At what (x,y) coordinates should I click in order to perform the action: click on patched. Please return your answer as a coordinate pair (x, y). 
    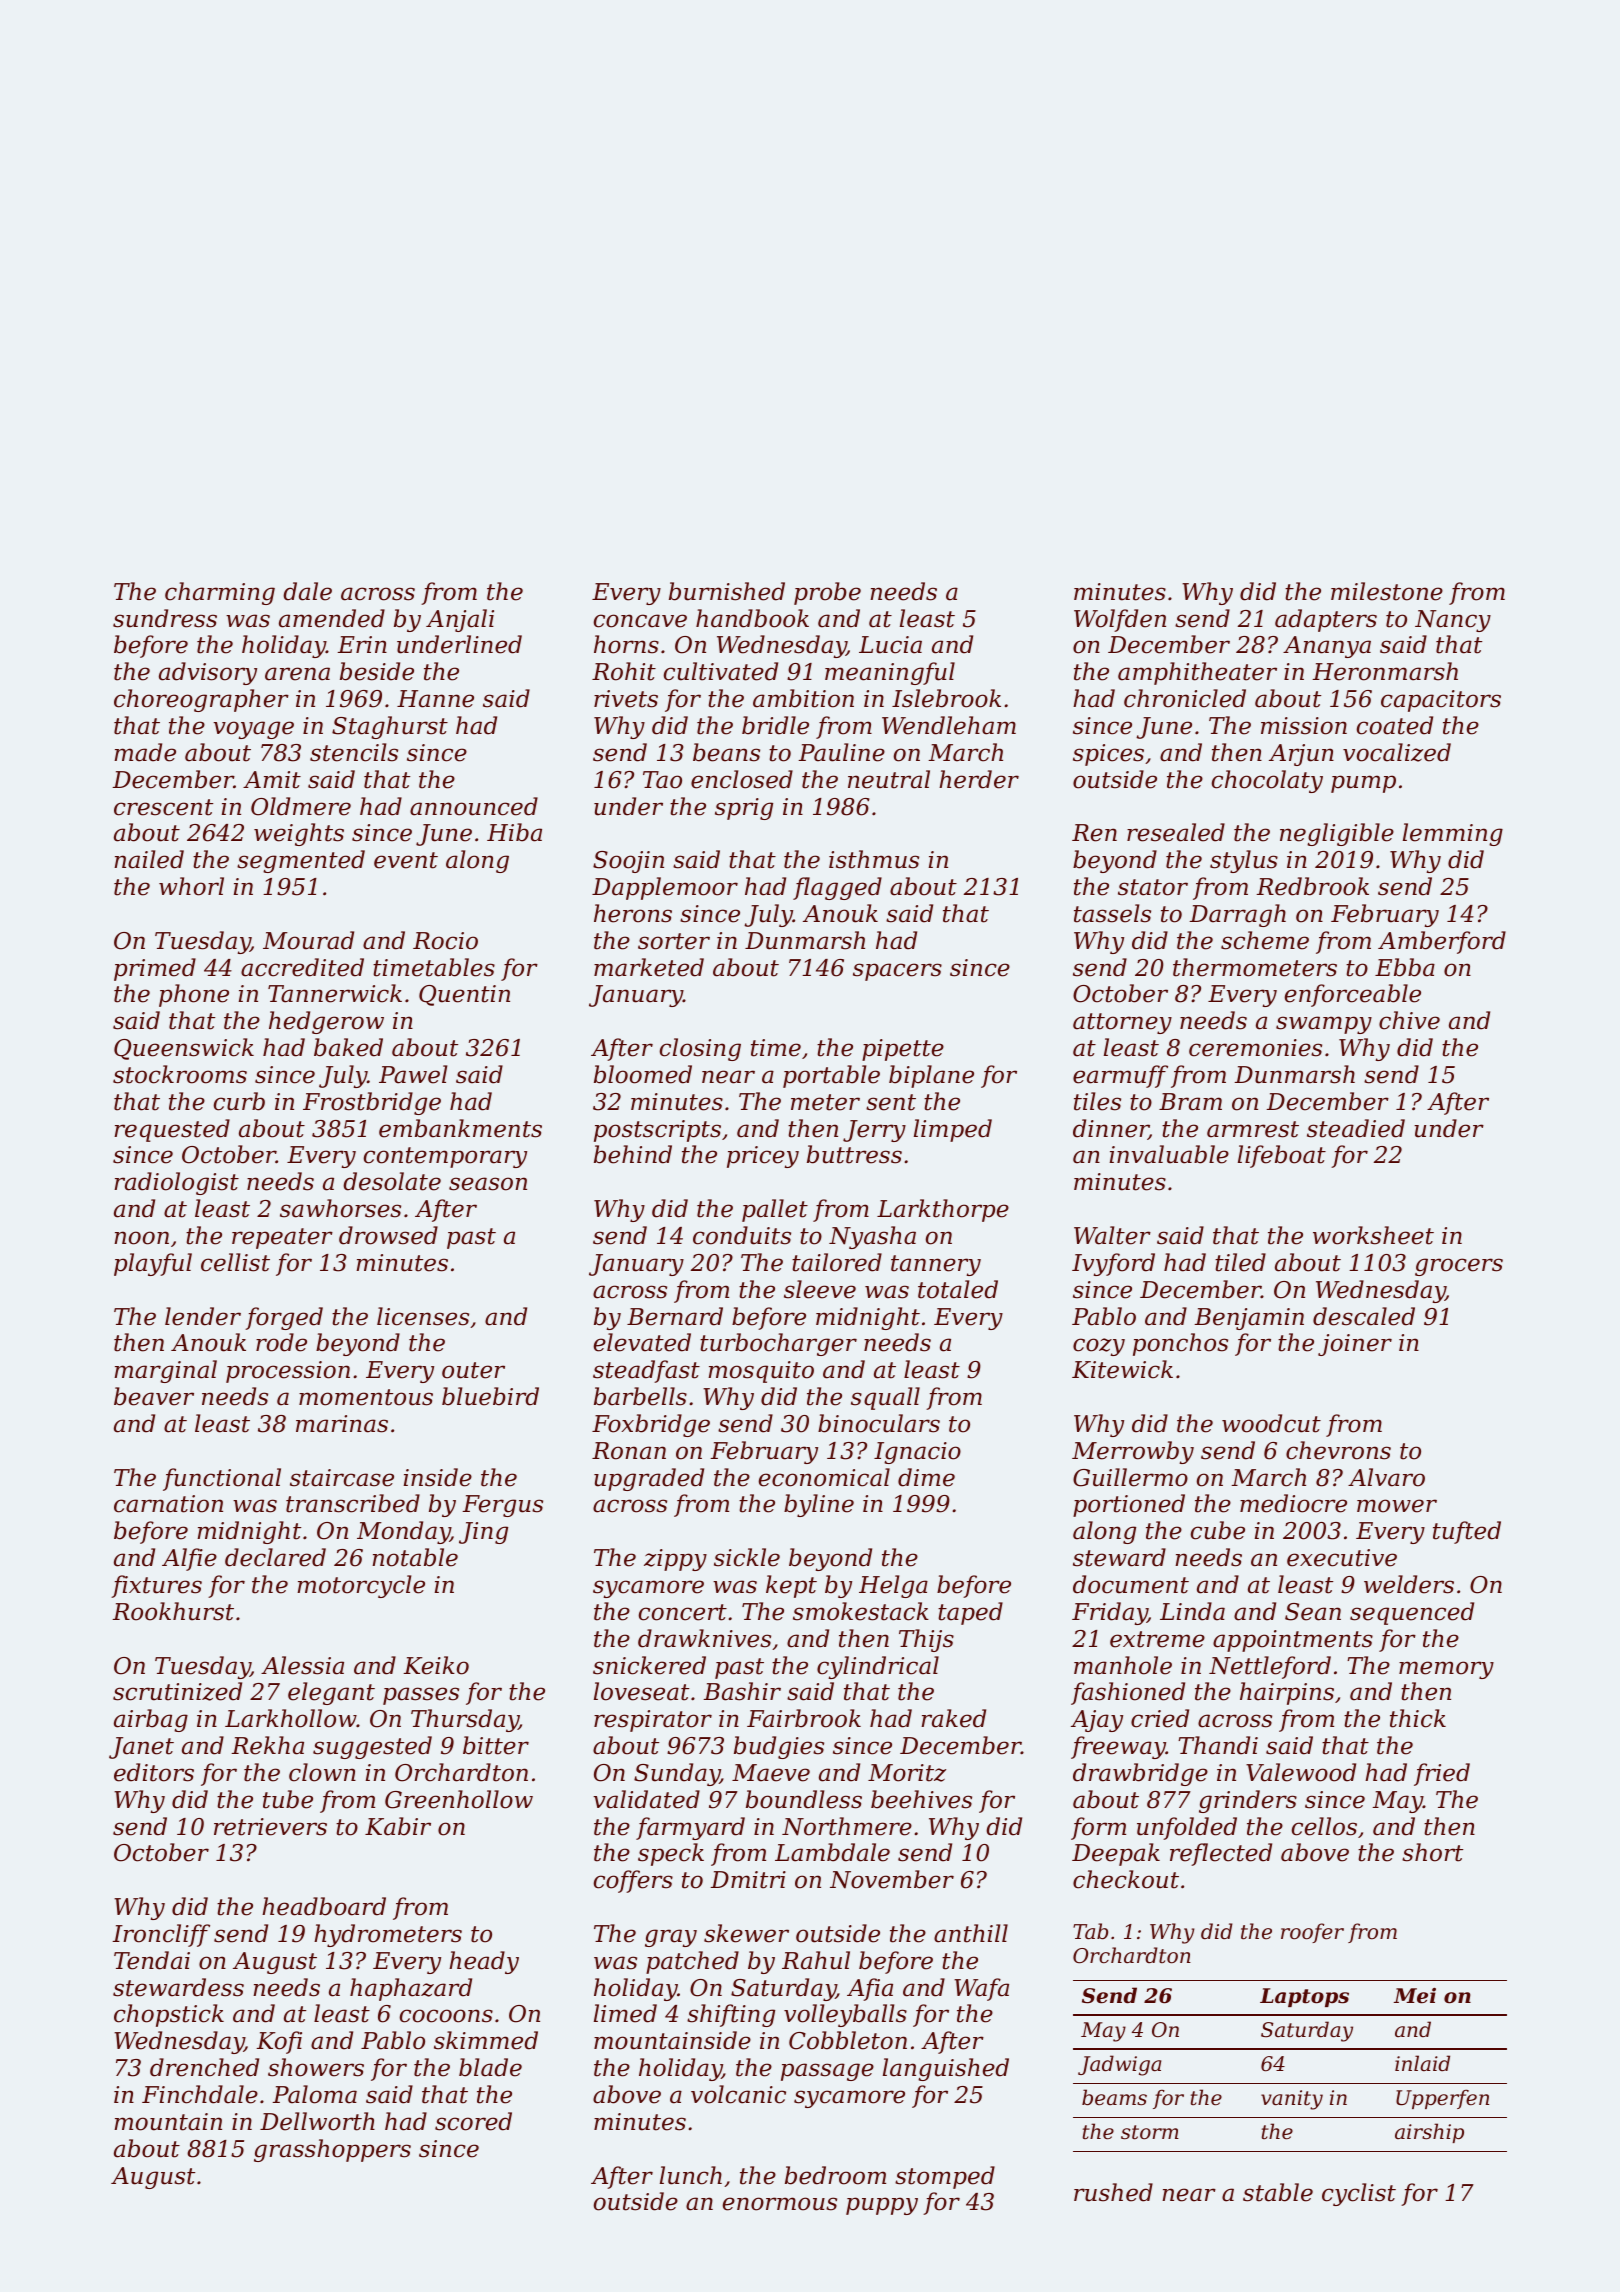
    Looking at the image, I should click on (692, 1962).
